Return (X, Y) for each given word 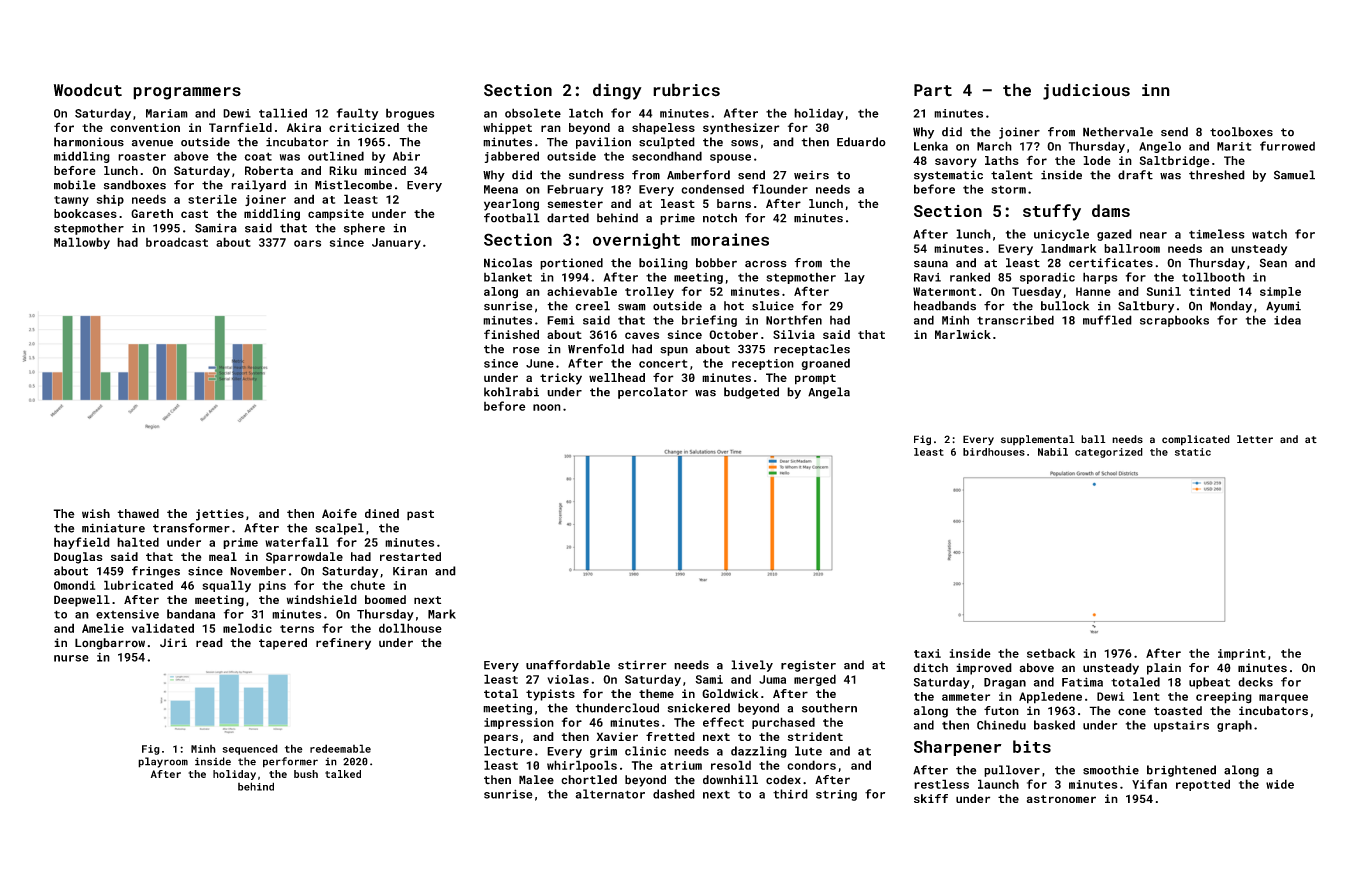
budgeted (751, 393)
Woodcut (88, 90)
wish (96, 513)
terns (297, 629)
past (420, 515)
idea (1287, 320)
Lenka (931, 146)
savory (956, 163)
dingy (617, 91)
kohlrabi (511, 392)
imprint (1242, 654)
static (1193, 452)
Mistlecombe (353, 185)
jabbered (511, 157)
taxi (927, 653)
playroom (163, 762)
